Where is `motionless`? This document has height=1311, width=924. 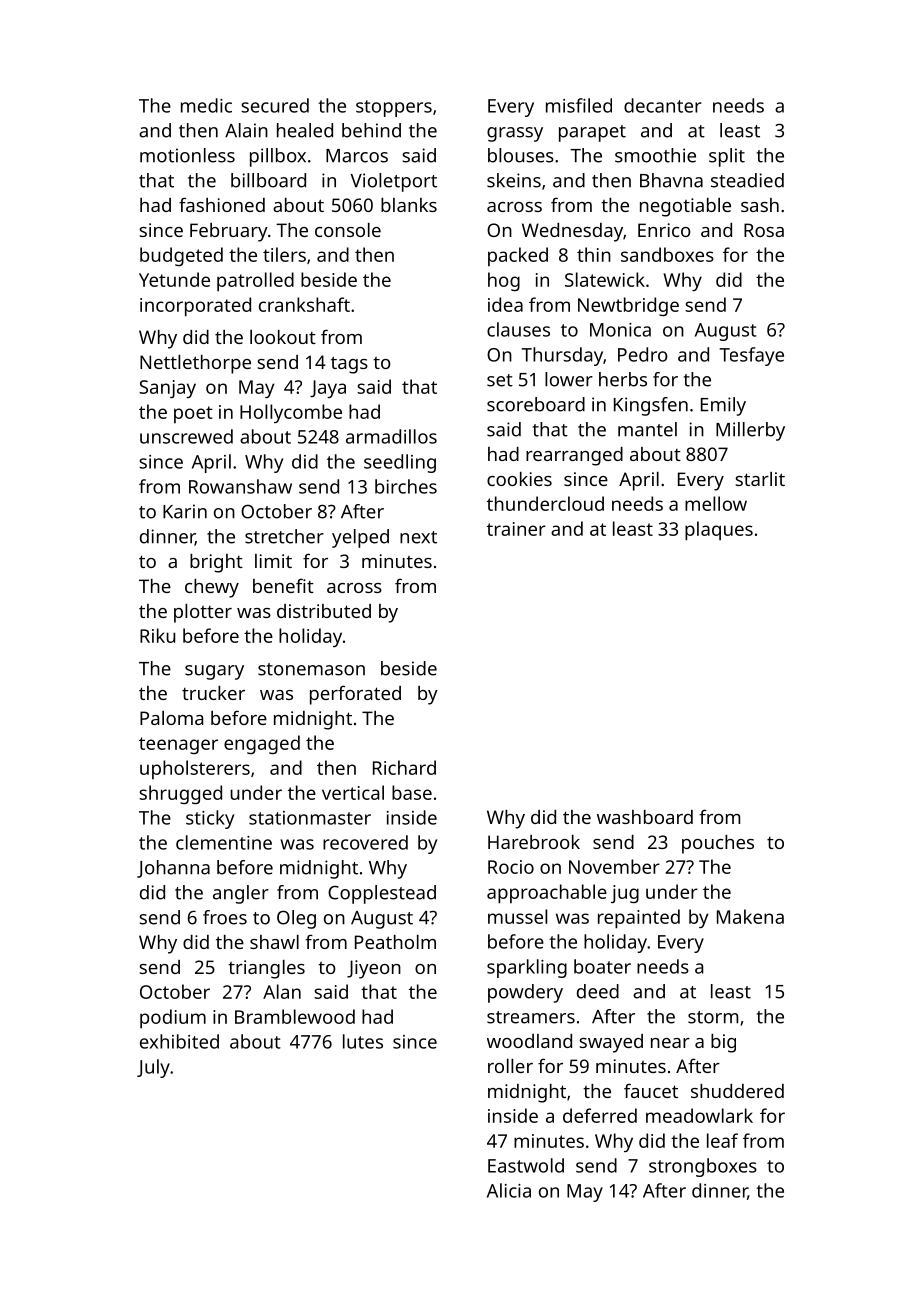 motionless is located at coordinates (187, 155).
